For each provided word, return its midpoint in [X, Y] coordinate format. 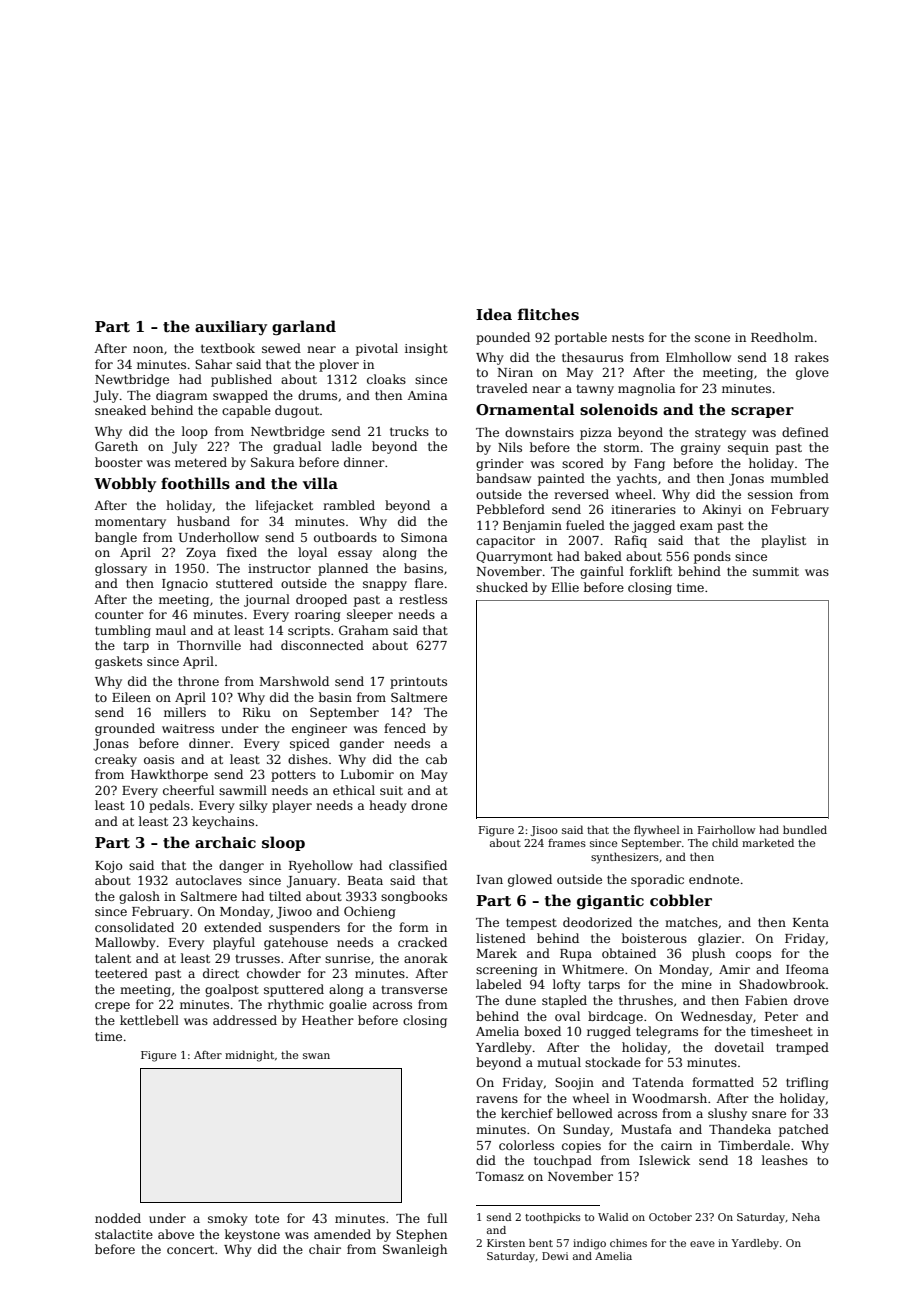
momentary [130, 523]
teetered [121, 973]
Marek [497, 953]
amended [342, 1234]
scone [712, 338]
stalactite [124, 1234]
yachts [637, 479]
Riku [257, 712]
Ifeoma [807, 969]
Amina [427, 395]
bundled [805, 829]
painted [561, 479]
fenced [405, 728]
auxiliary [231, 327]
